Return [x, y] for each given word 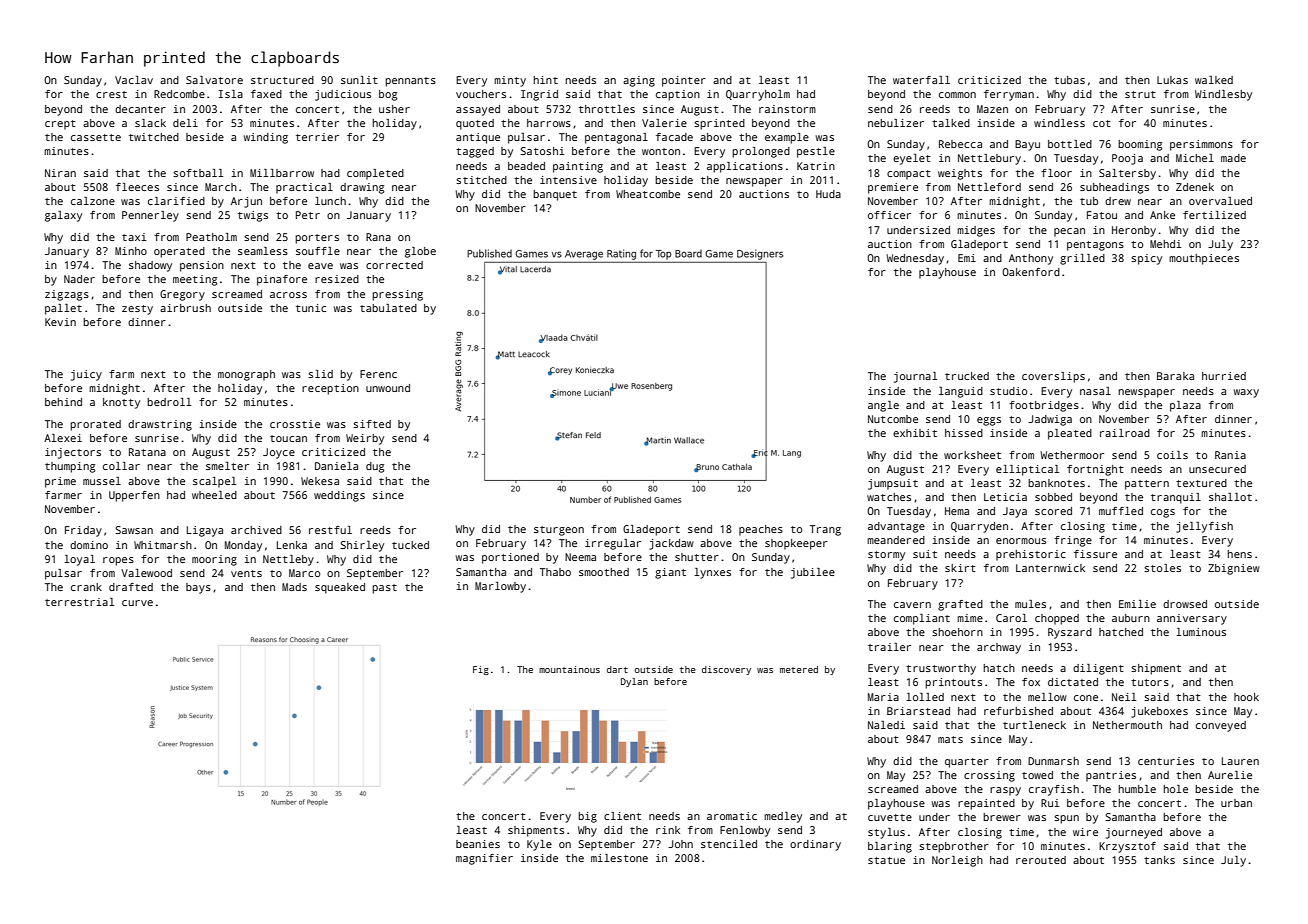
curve [137, 603]
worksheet [972, 455]
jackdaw [671, 544]
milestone [619, 858]
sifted [372, 424]
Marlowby [500, 587]
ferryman [1009, 95]
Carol [1011, 618]
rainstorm [787, 109]
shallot [1230, 497]
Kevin [60, 322]
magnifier [484, 859]
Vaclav [134, 80]
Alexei [63, 438]
